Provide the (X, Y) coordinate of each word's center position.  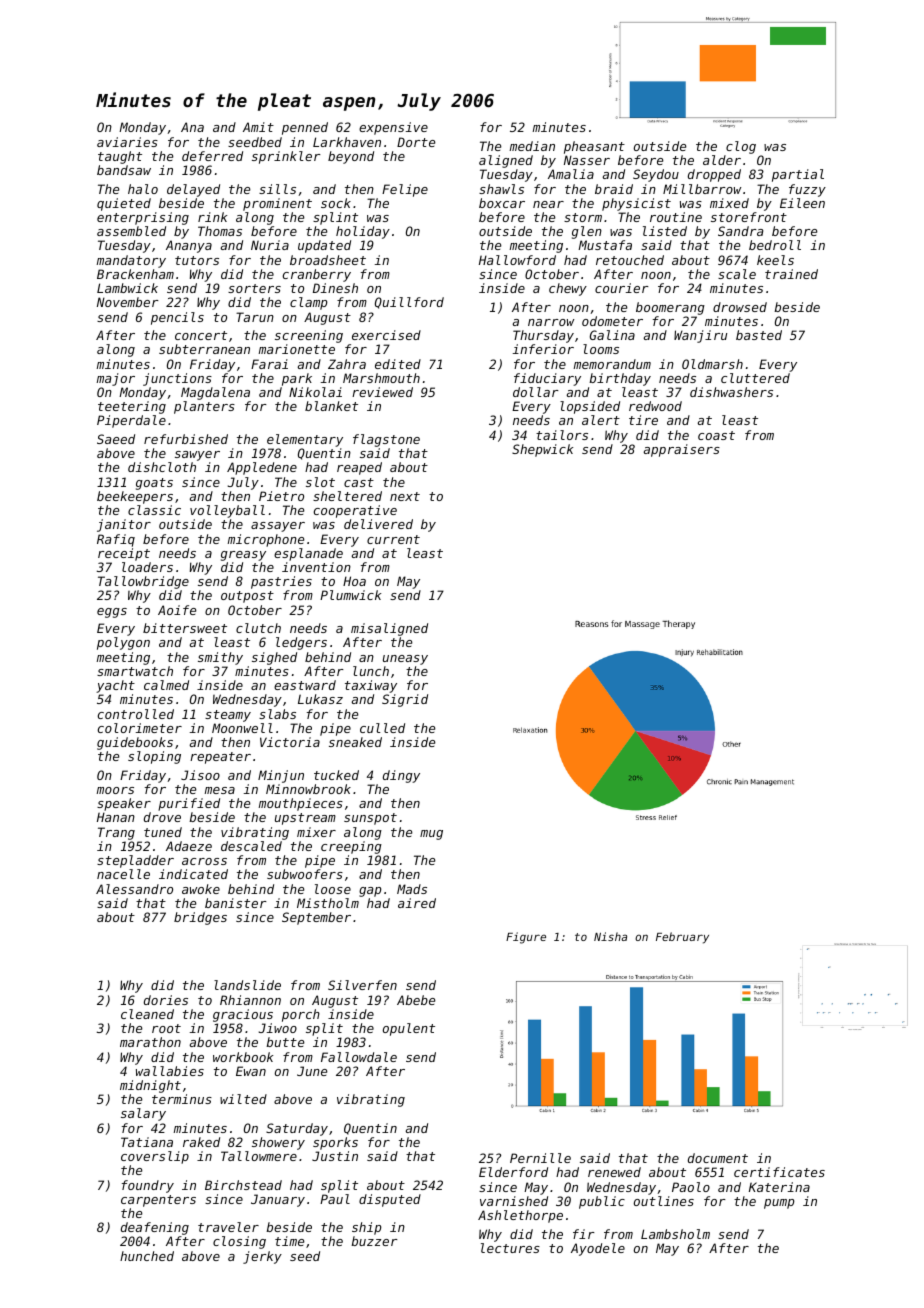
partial (798, 175)
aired (417, 903)
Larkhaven (347, 142)
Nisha (610, 936)
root (166, 1028)
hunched (147, 1256)
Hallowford (517, 260)
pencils (177, 318)
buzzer (374, 1241)
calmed (166, 685)
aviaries (127, 142)
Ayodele (598, 1249)
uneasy (405, 660)
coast (716, 435)
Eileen (802, 203)
